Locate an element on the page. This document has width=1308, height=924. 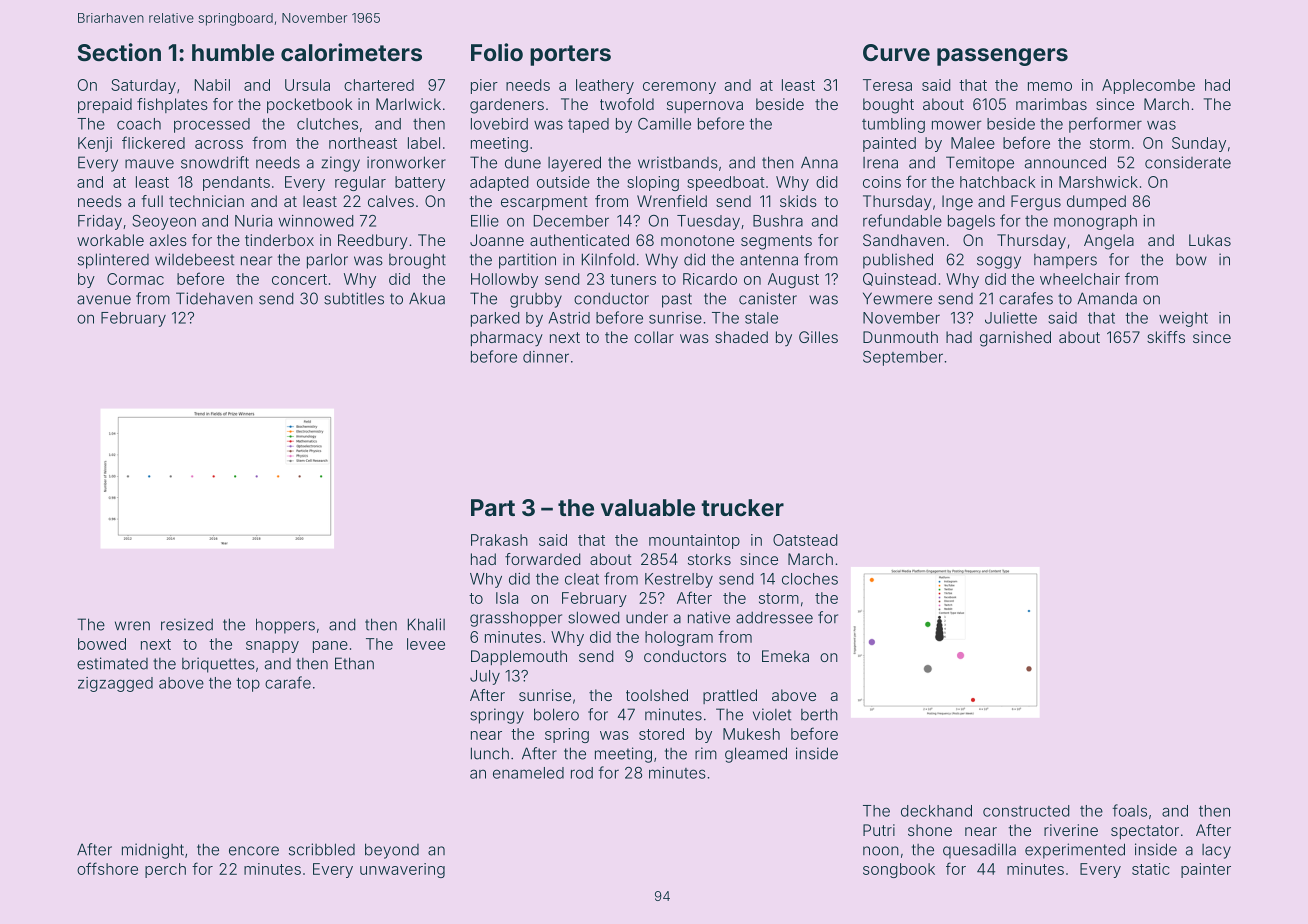
scribbled is located at coordinates (322, 849).
